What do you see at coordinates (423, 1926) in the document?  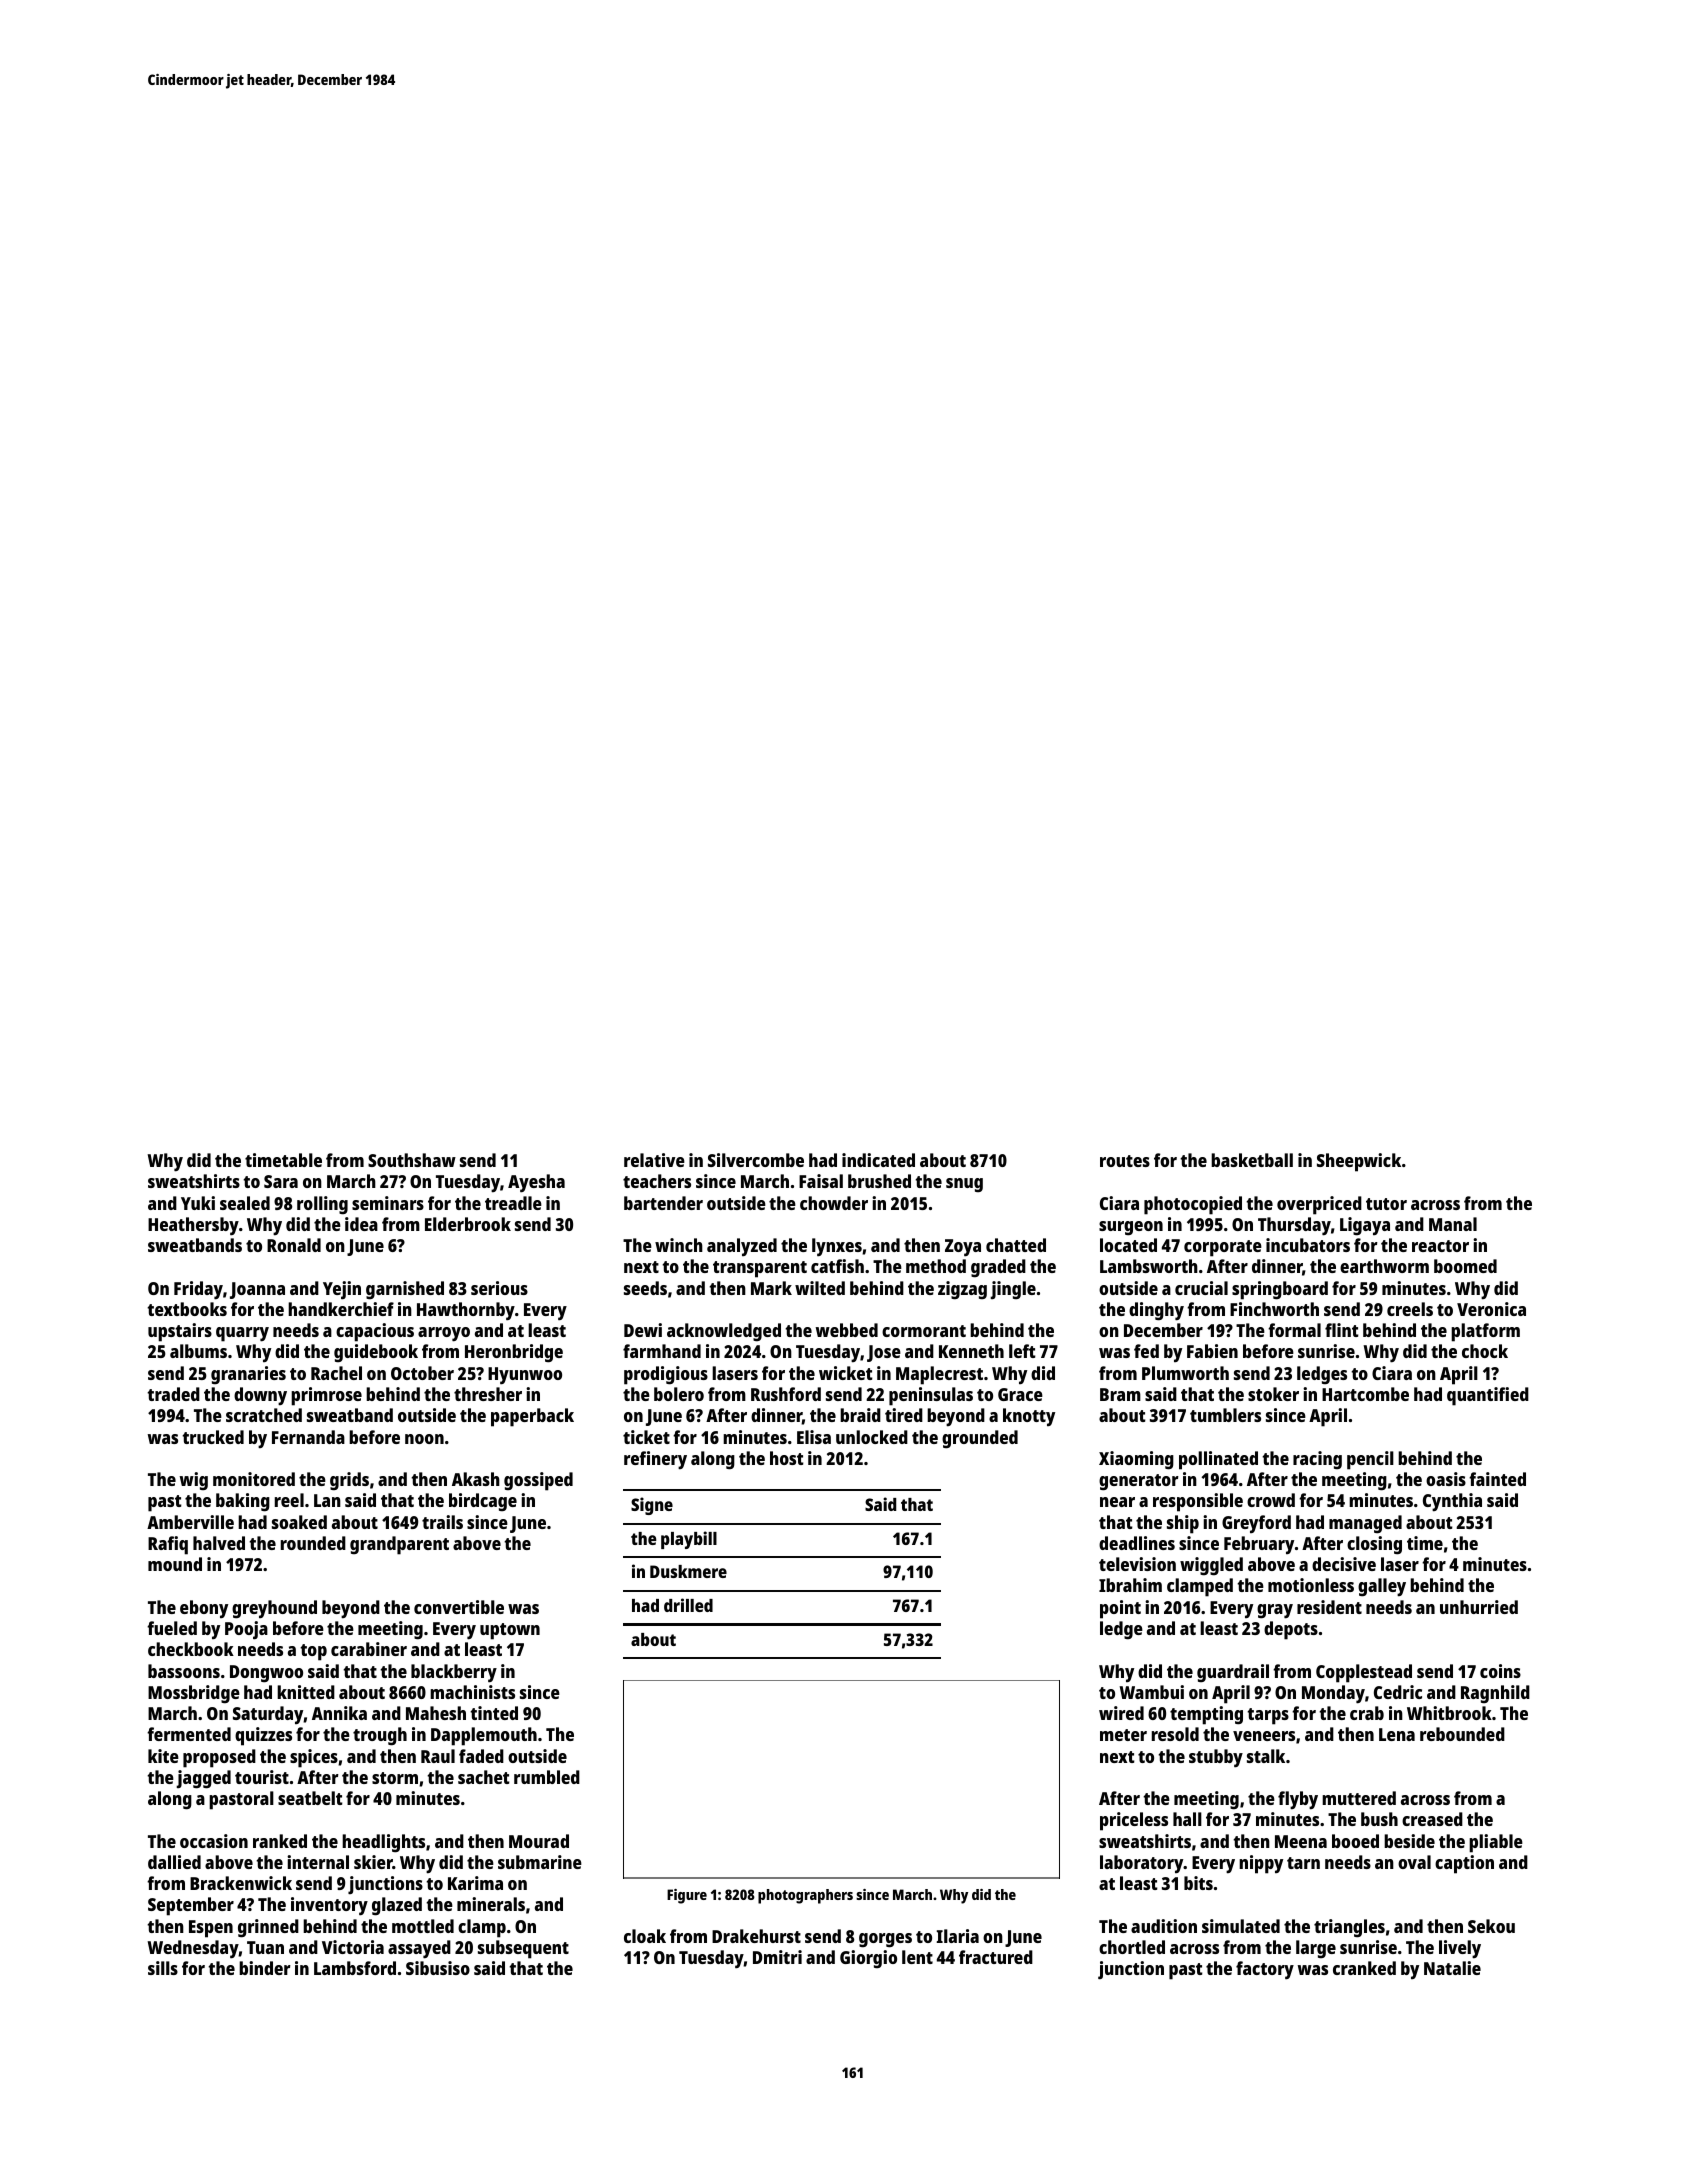 I see `mottled` at bounding box center [423, 1926].
